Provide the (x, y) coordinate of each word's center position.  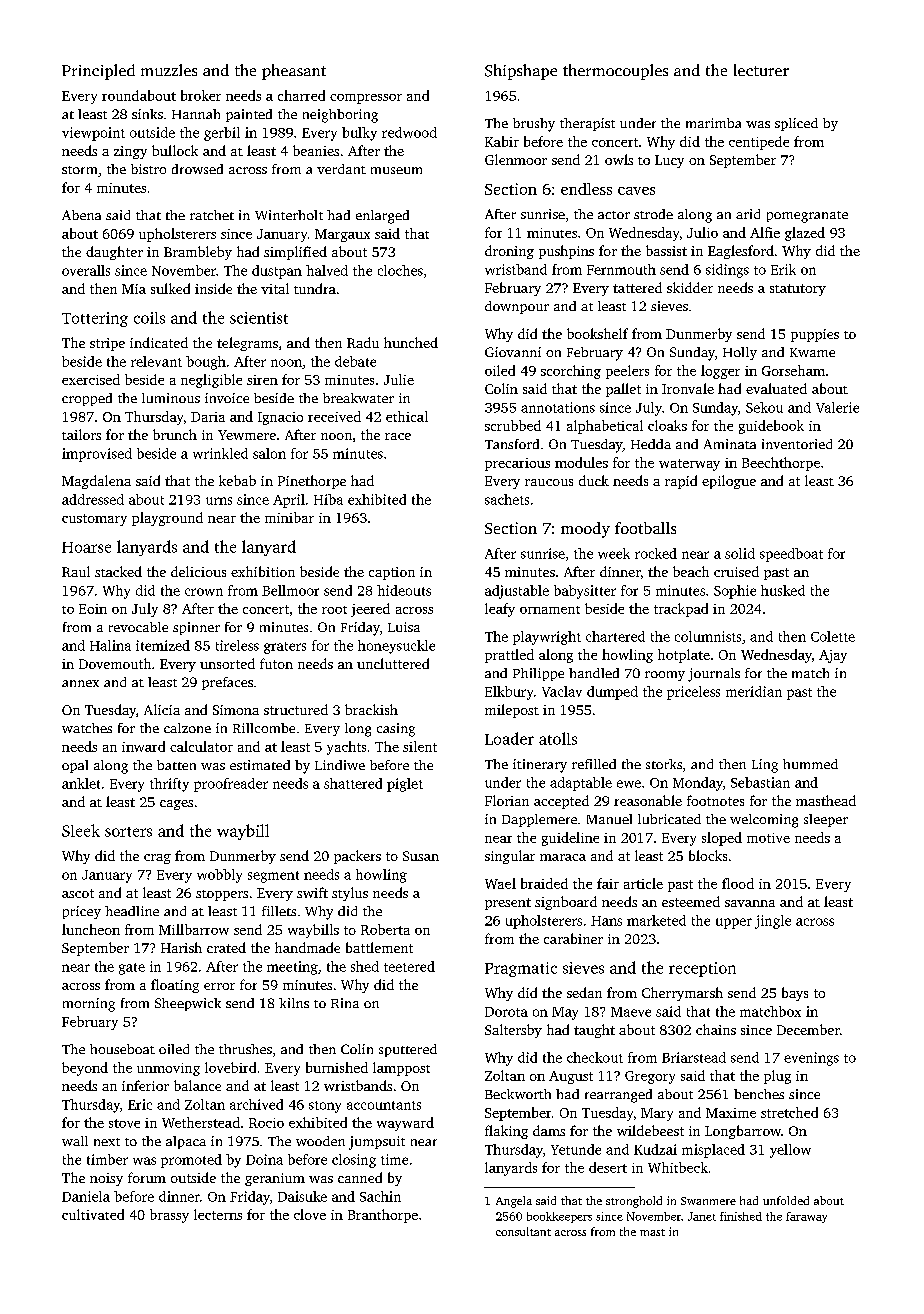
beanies (316, 150)
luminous (171, 398)
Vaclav (562, 691)
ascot (78, 893)
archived (256, 1104)
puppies (815, 335)
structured (296, 709)
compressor (366, 99)
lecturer (761, 70)
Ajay (833, 656)
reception (702, 969)
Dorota (506, 1012)
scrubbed (513, 425)
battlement (379, 947)
